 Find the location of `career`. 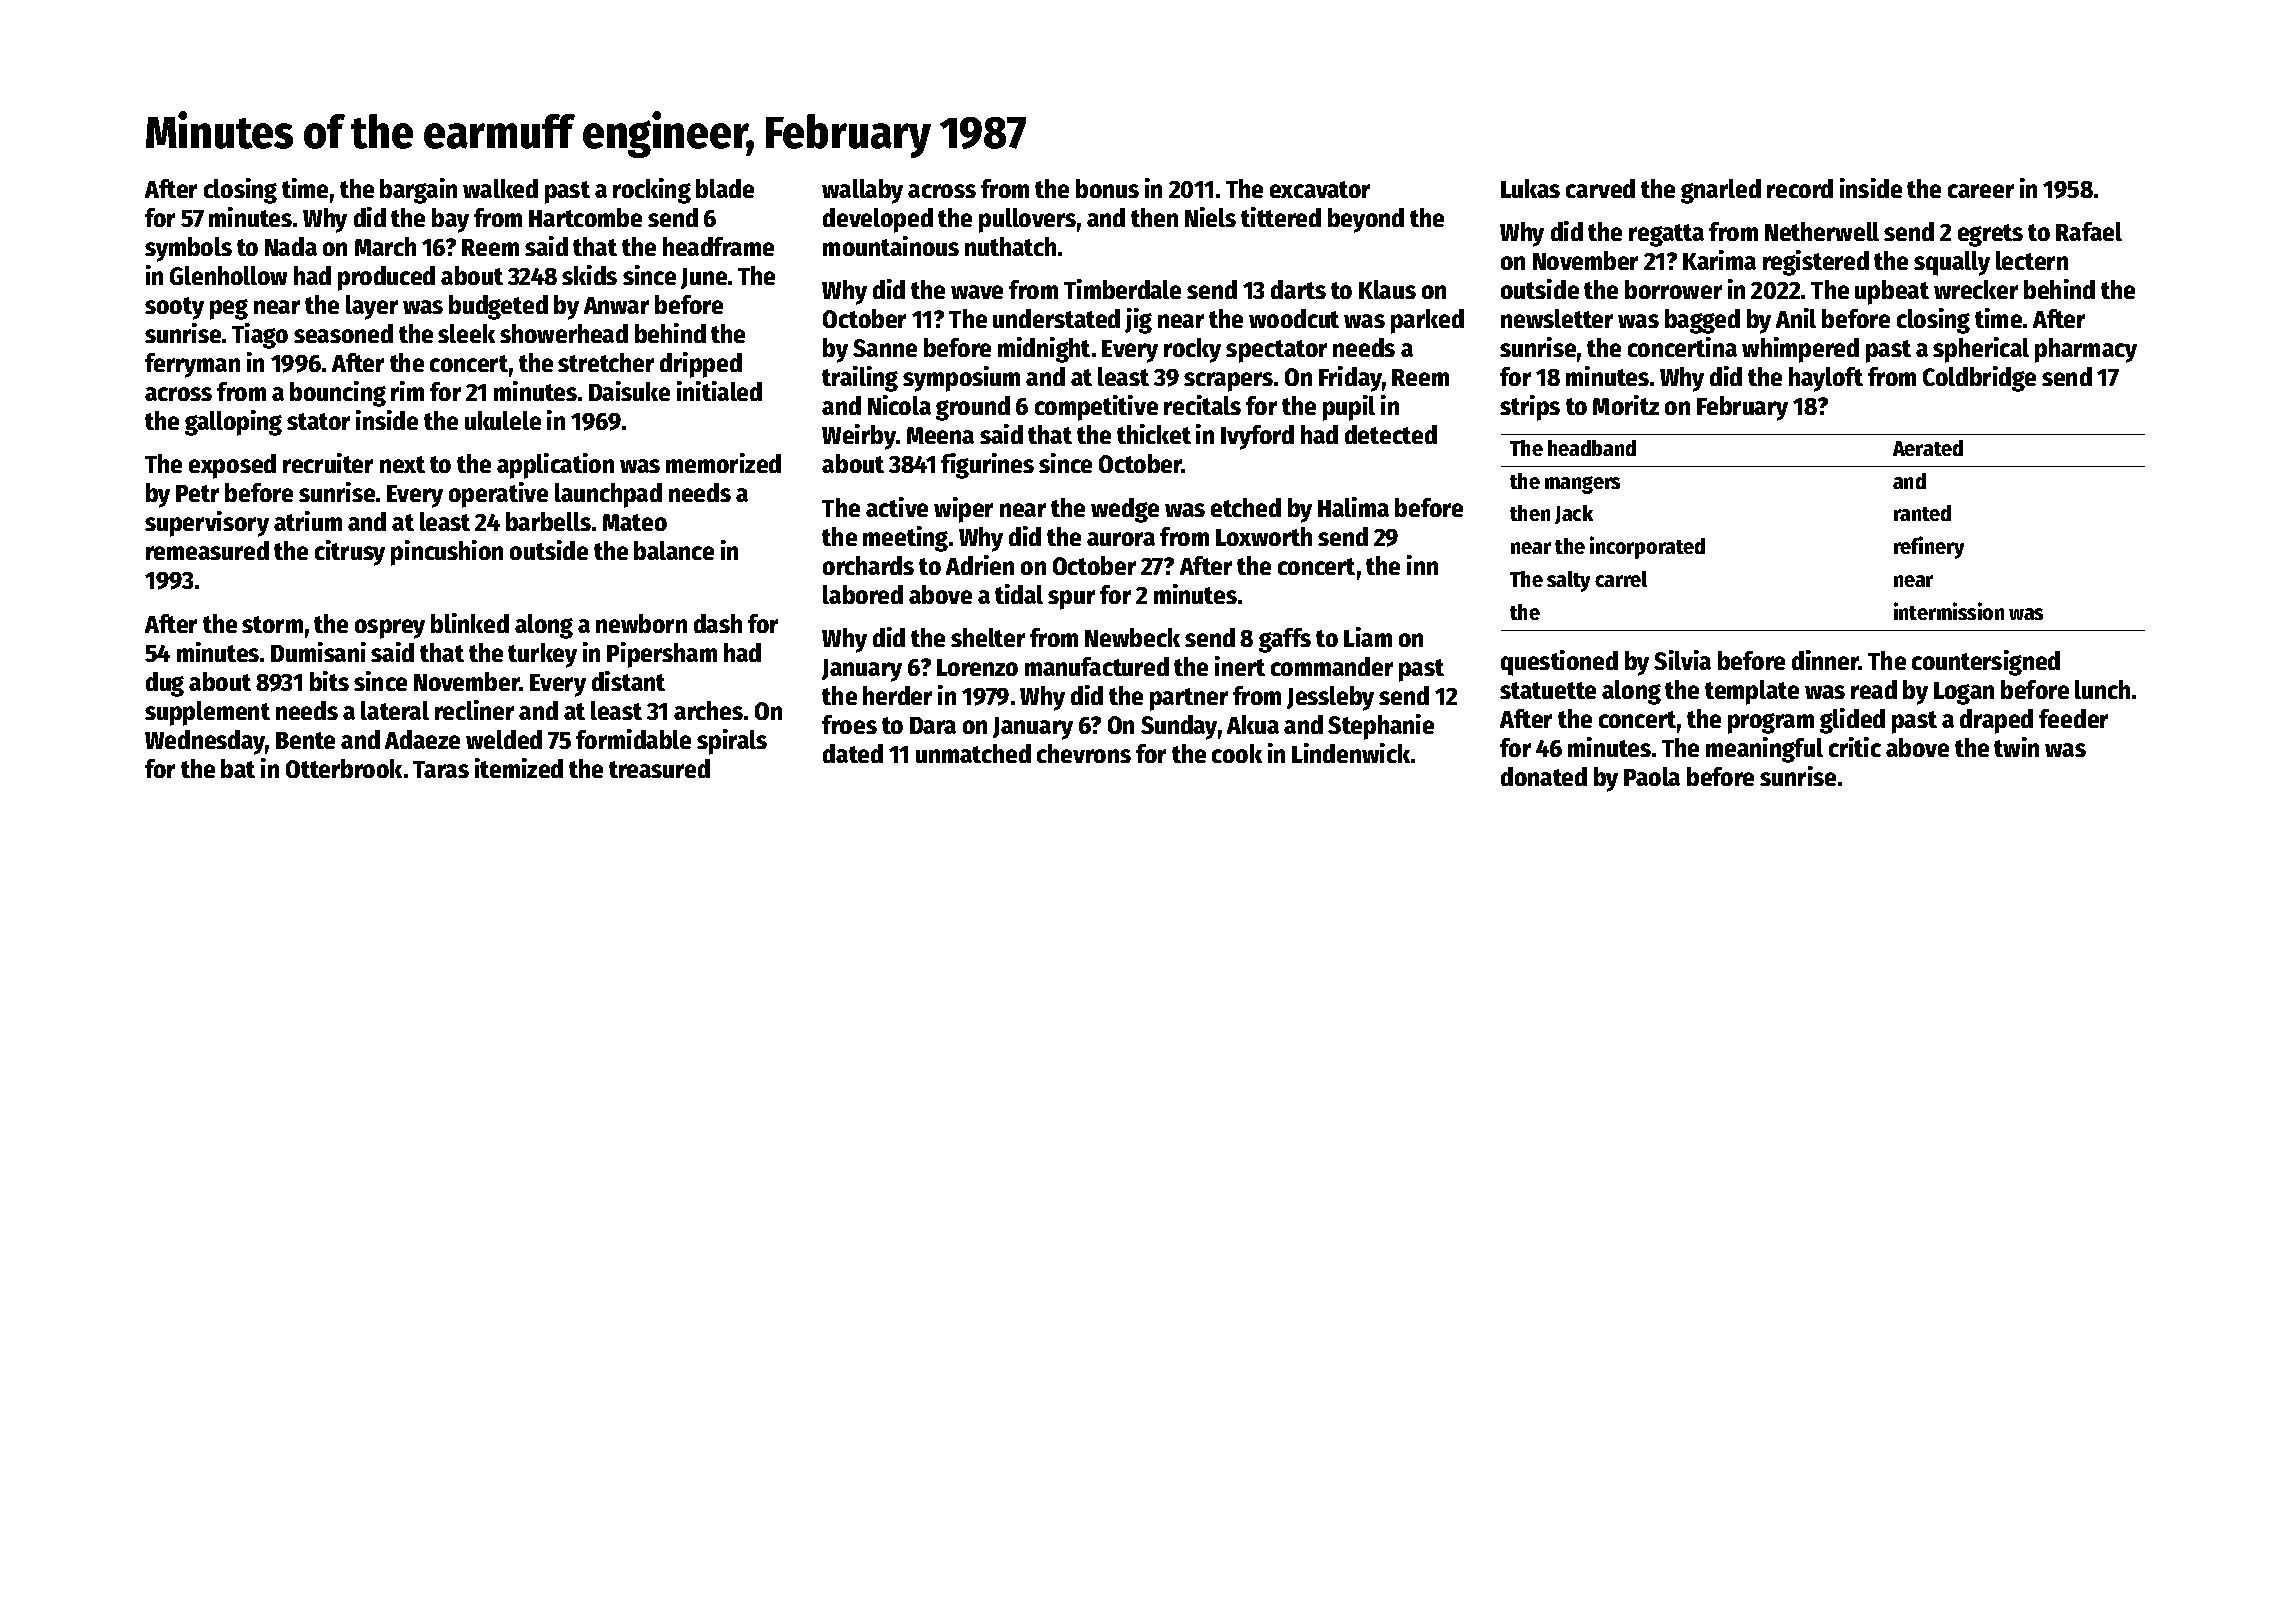

career is located at coordinates (1981, 191).
